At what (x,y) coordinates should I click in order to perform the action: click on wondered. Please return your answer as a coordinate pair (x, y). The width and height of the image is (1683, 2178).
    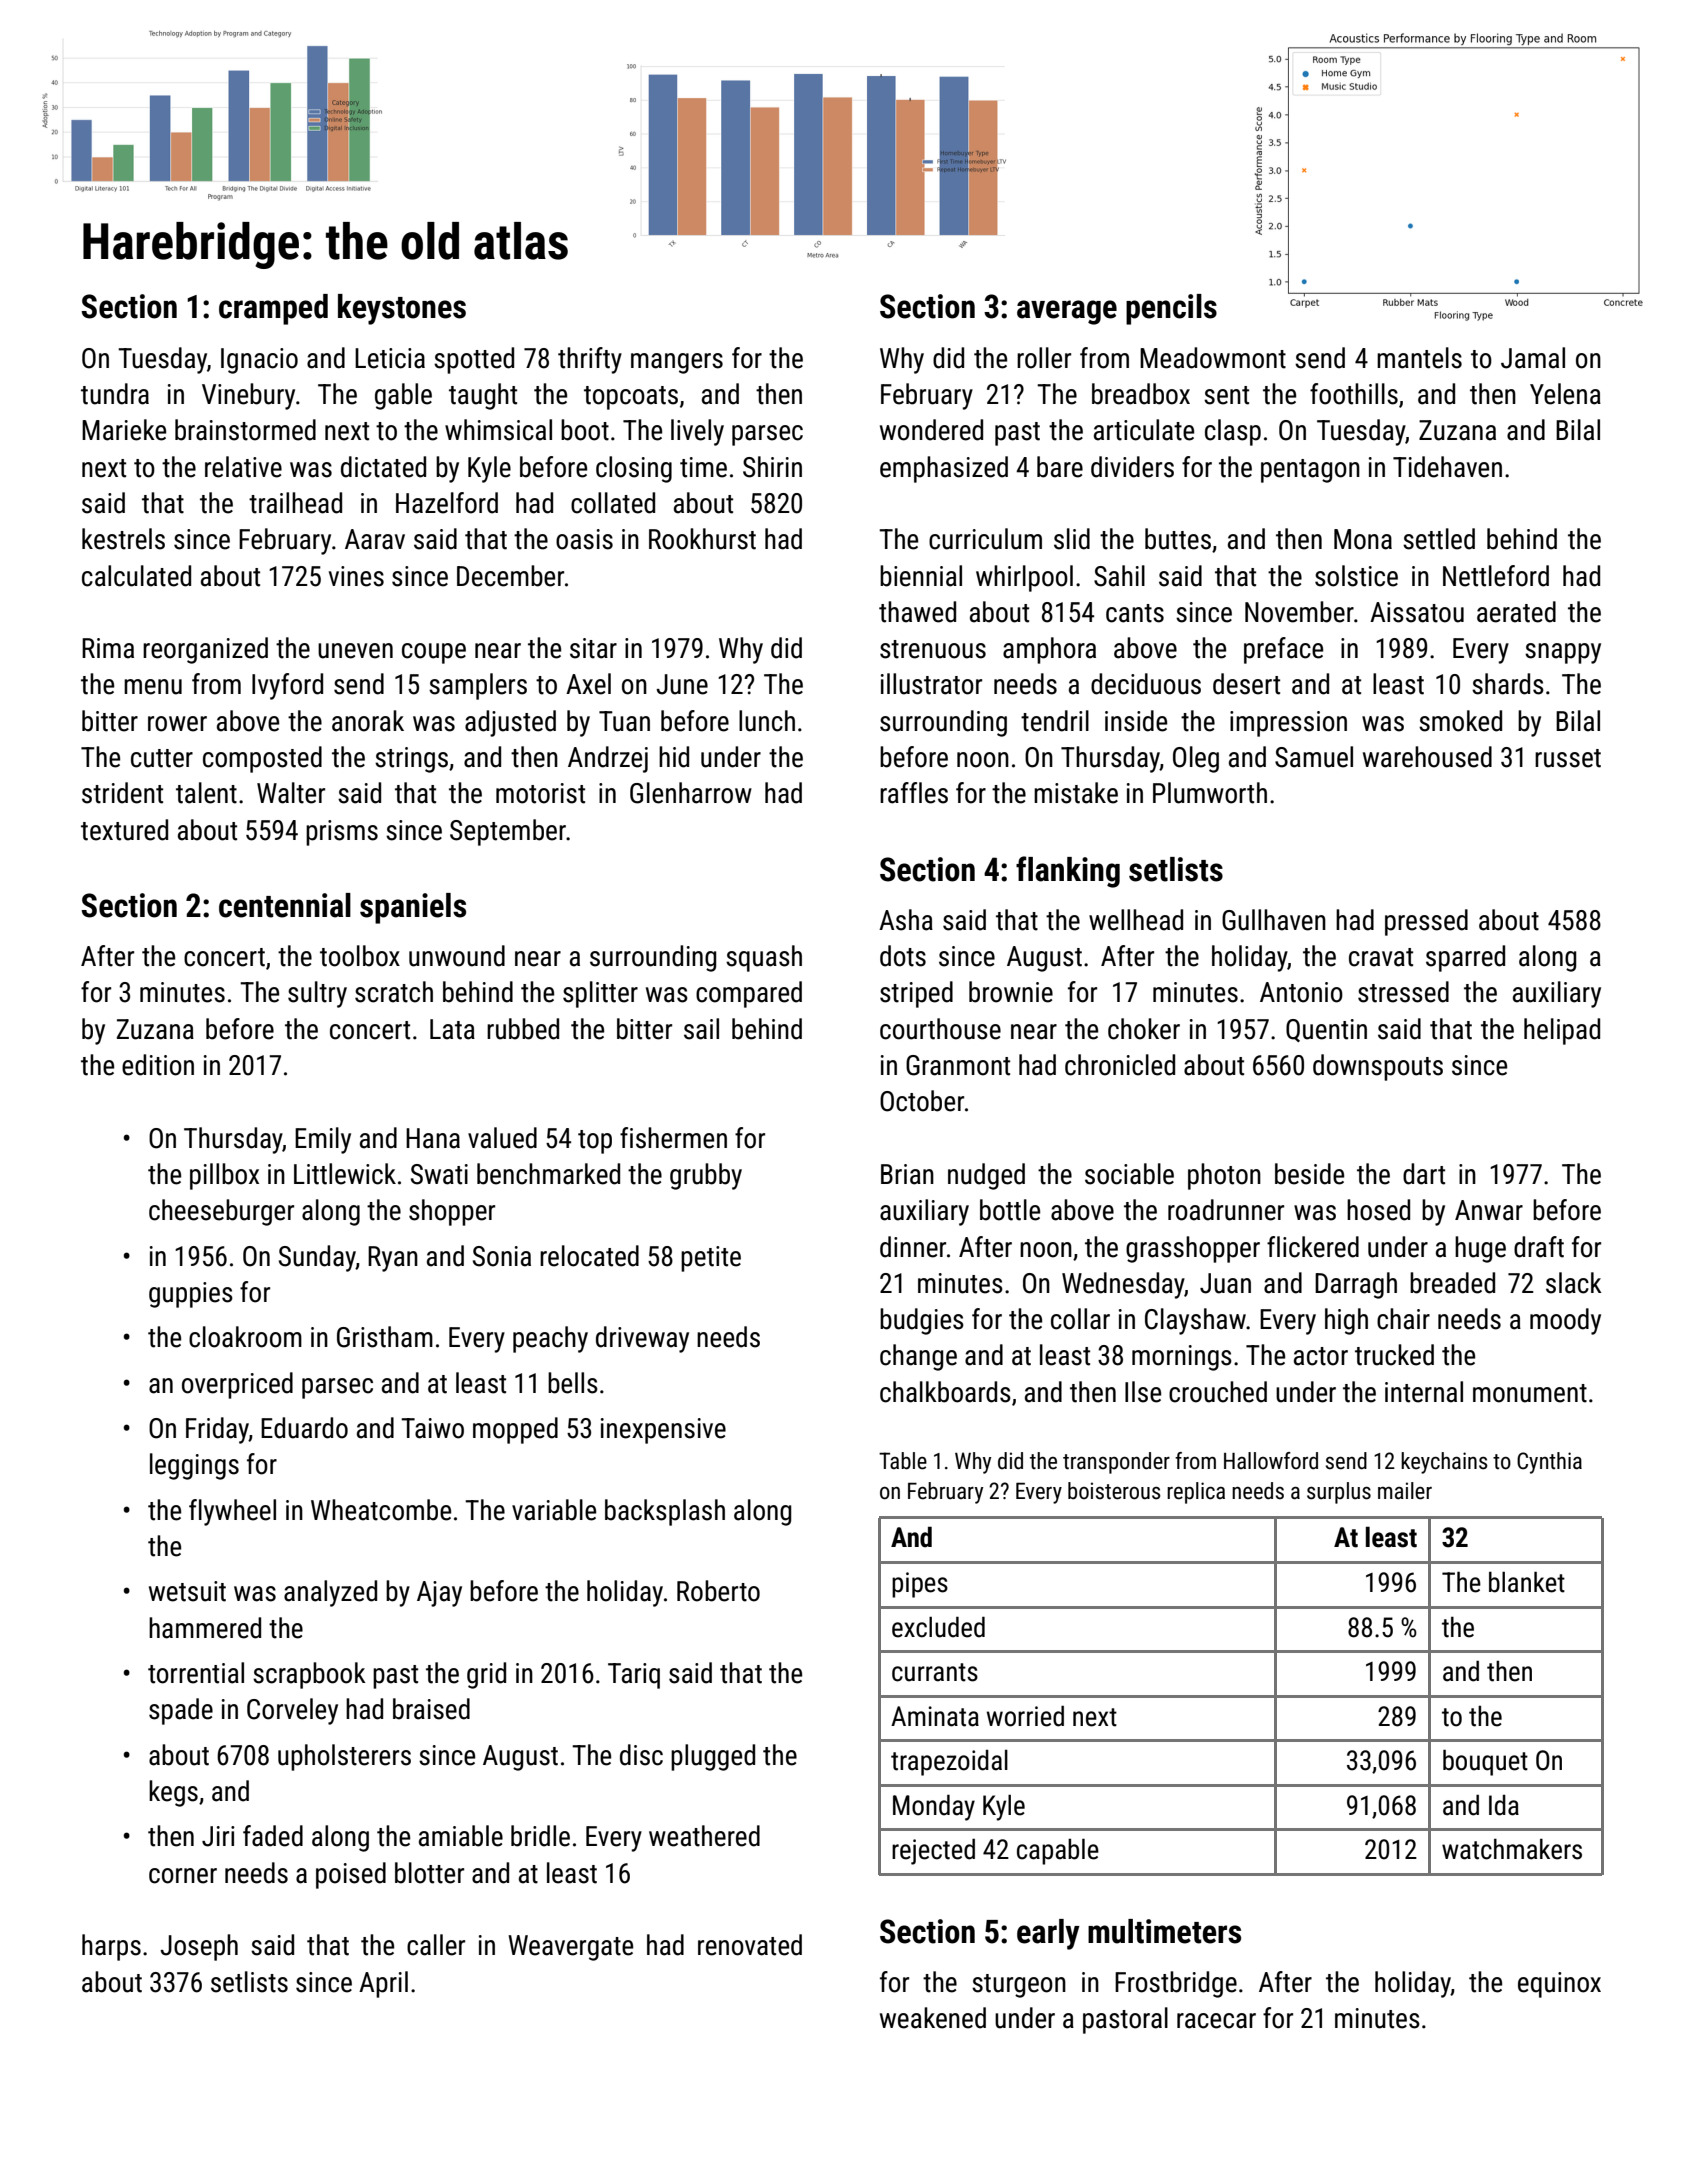
    Looking at the image, I should click on (931, 430).
